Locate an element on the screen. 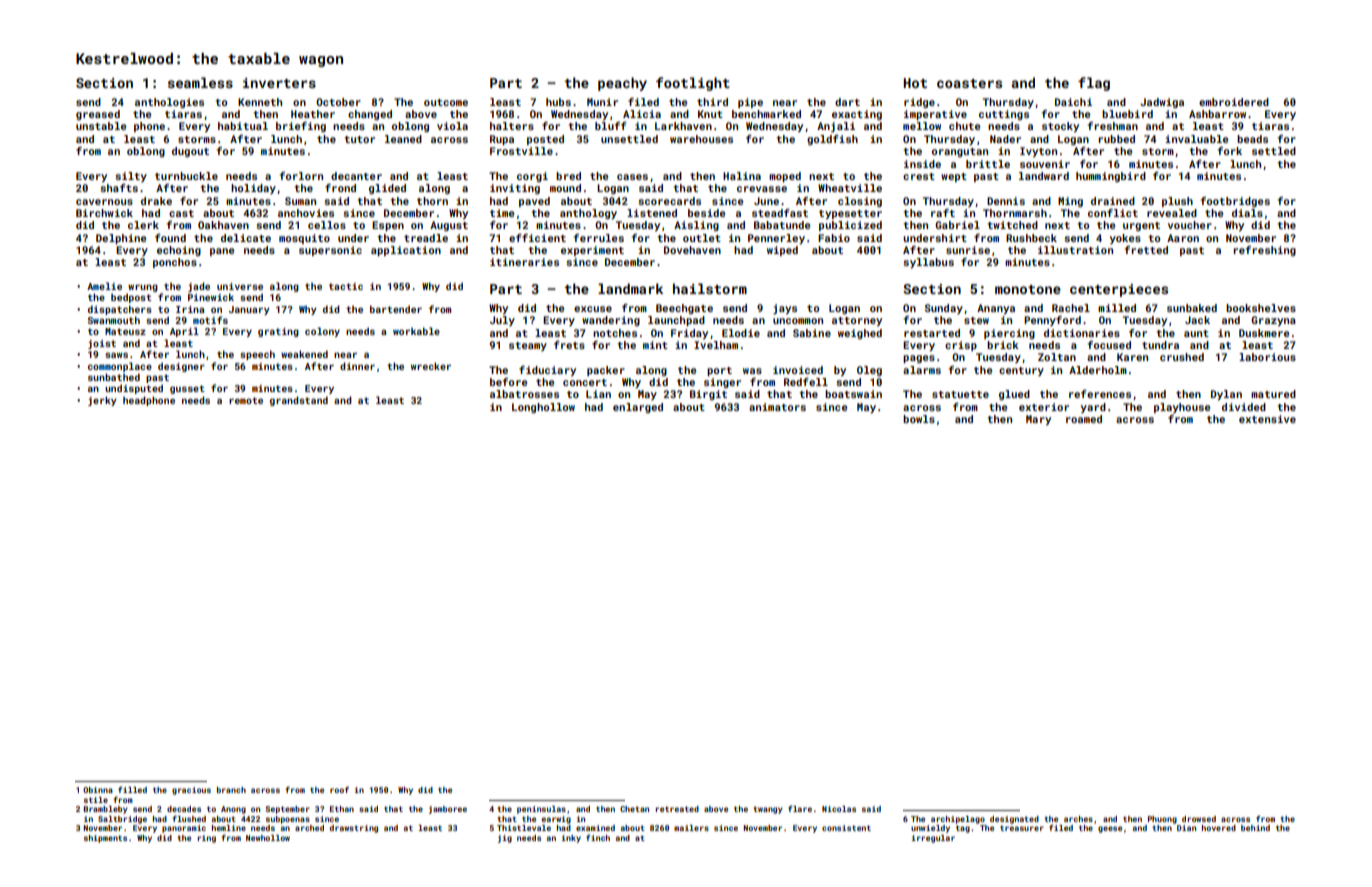 This screenshot has height=887, width=1372. retreated is located at coordinates (677, 809).
